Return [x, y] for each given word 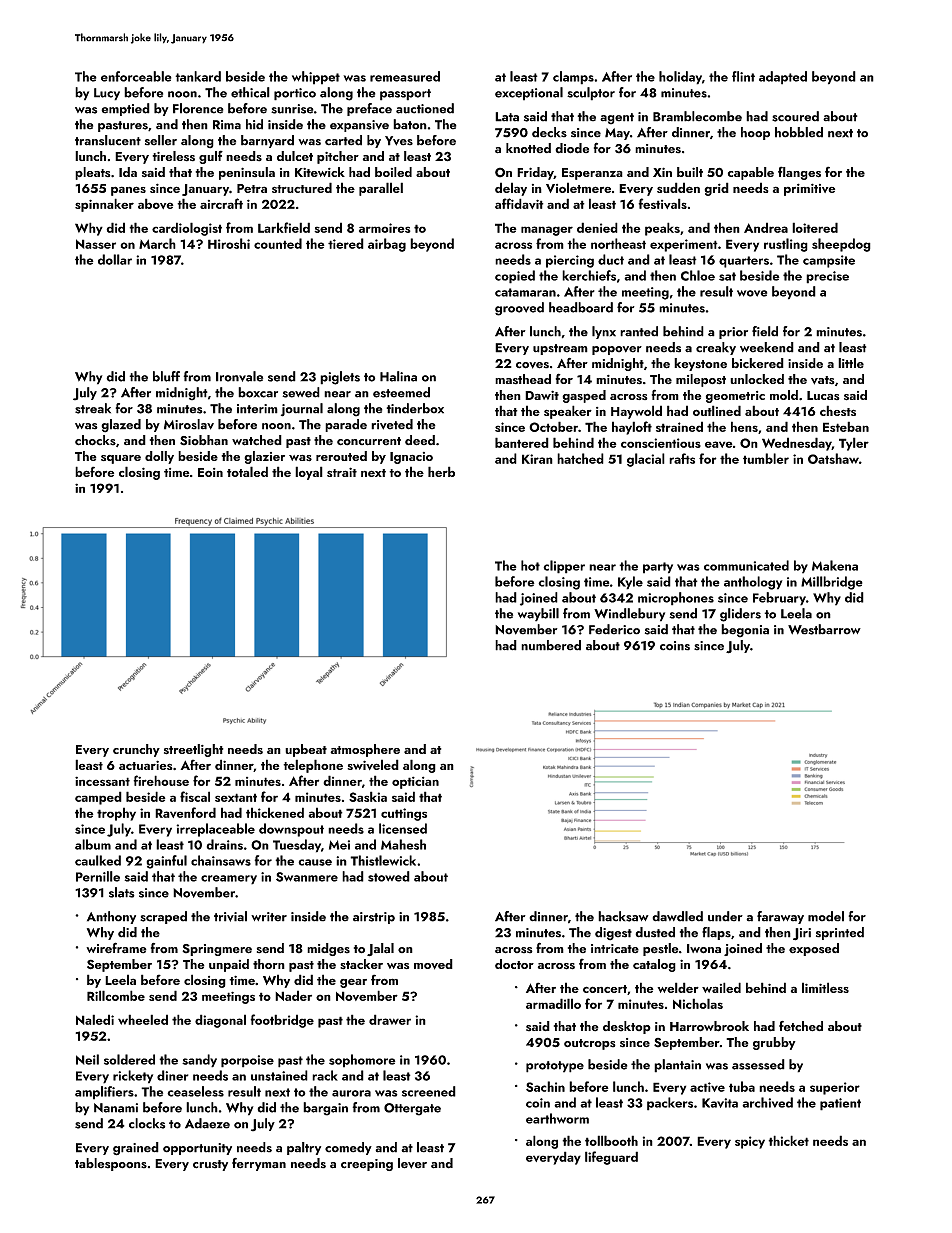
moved [433, 964]
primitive [809, 189]
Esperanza [592, 174]
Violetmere [578, 187]
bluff [166, 376]
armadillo [553, 1003]
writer [269, 917]
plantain [677, 1066]
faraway [780, 917]
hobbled [799, 132]
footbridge [282, 1021]
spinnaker [104, 205]
